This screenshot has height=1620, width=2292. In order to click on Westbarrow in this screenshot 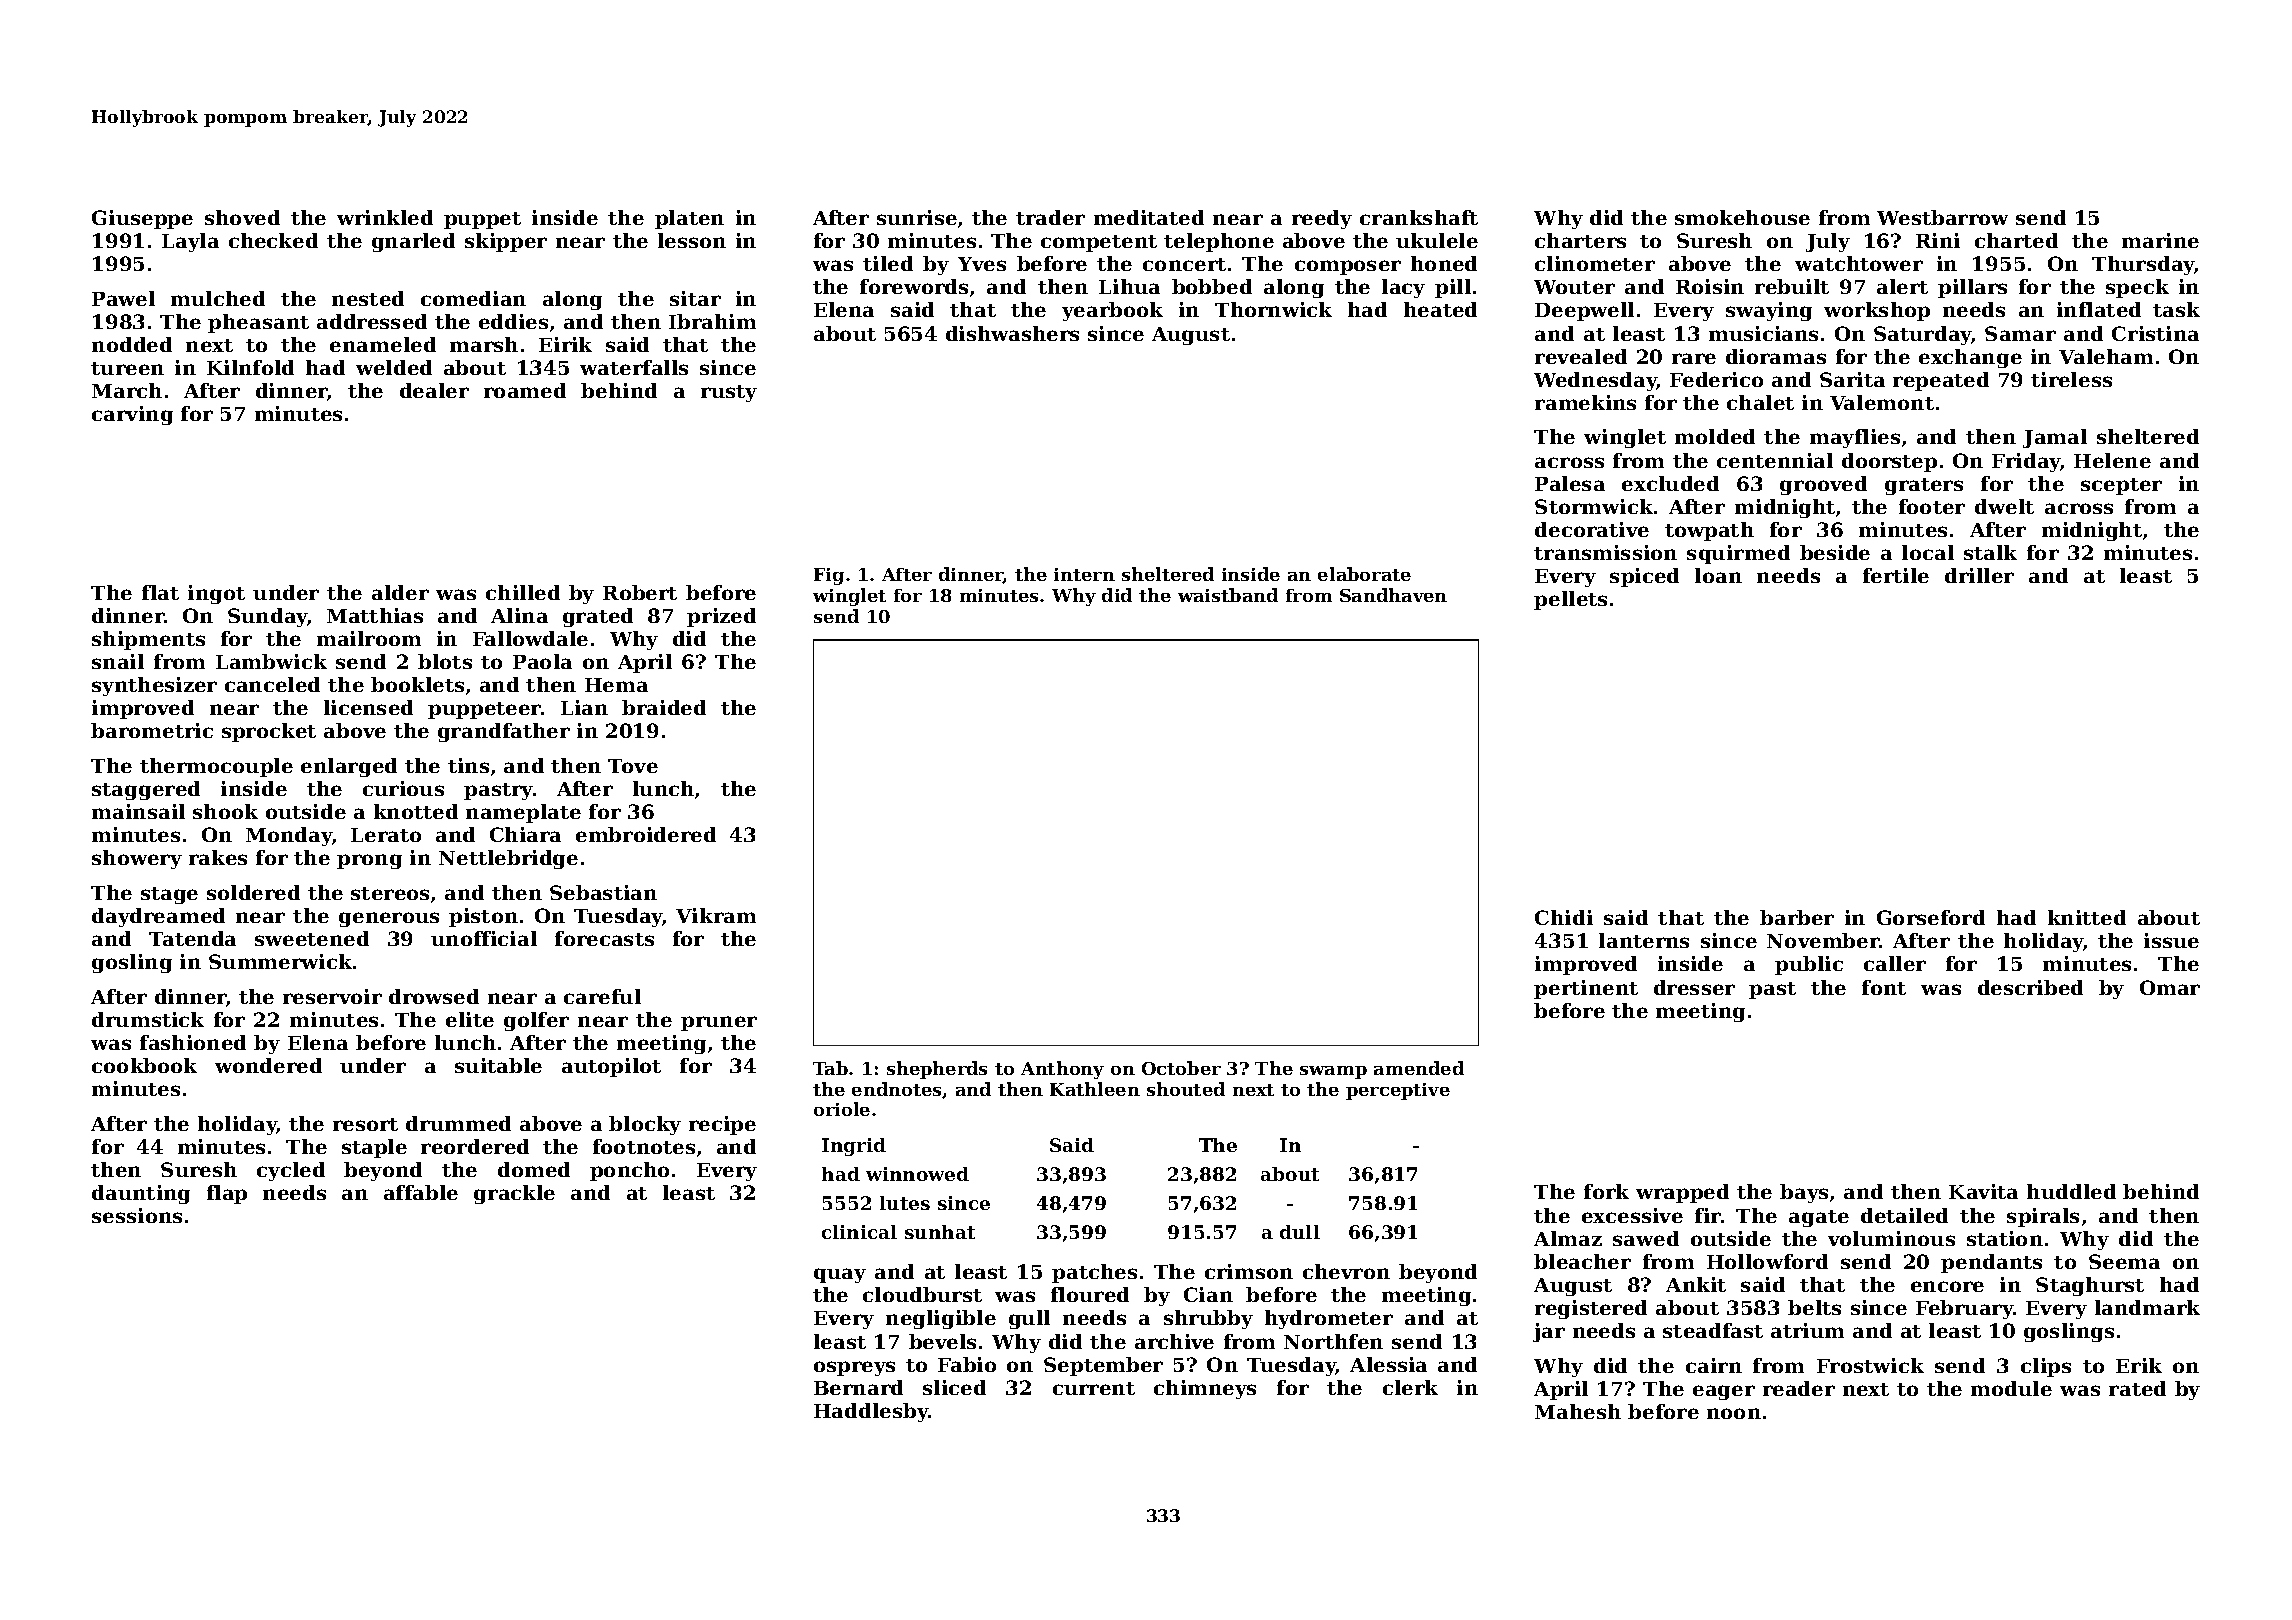, I will do `click(1942, 217)`.
